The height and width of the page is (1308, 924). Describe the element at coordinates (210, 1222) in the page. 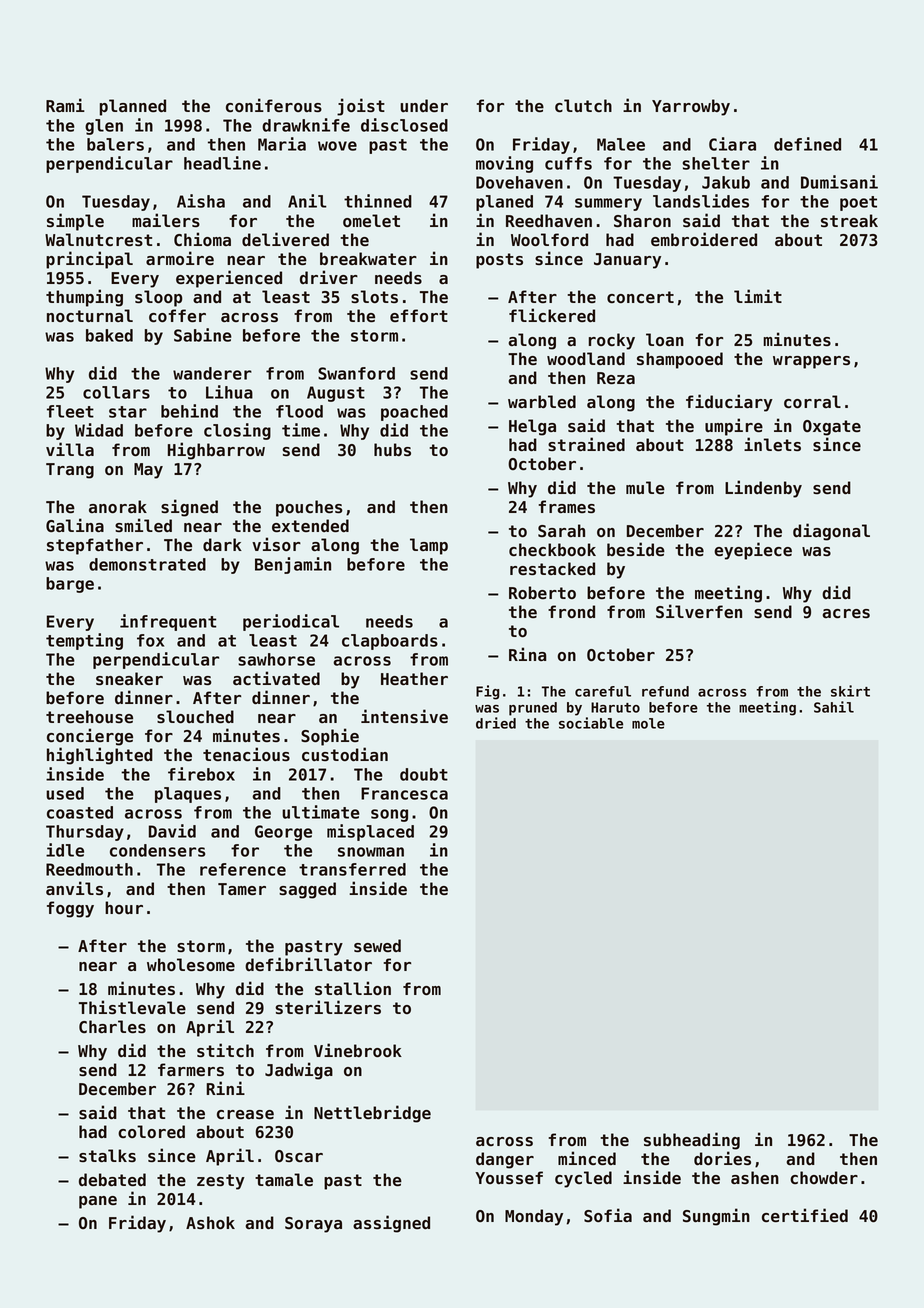

I see `Ashok` at that location.
